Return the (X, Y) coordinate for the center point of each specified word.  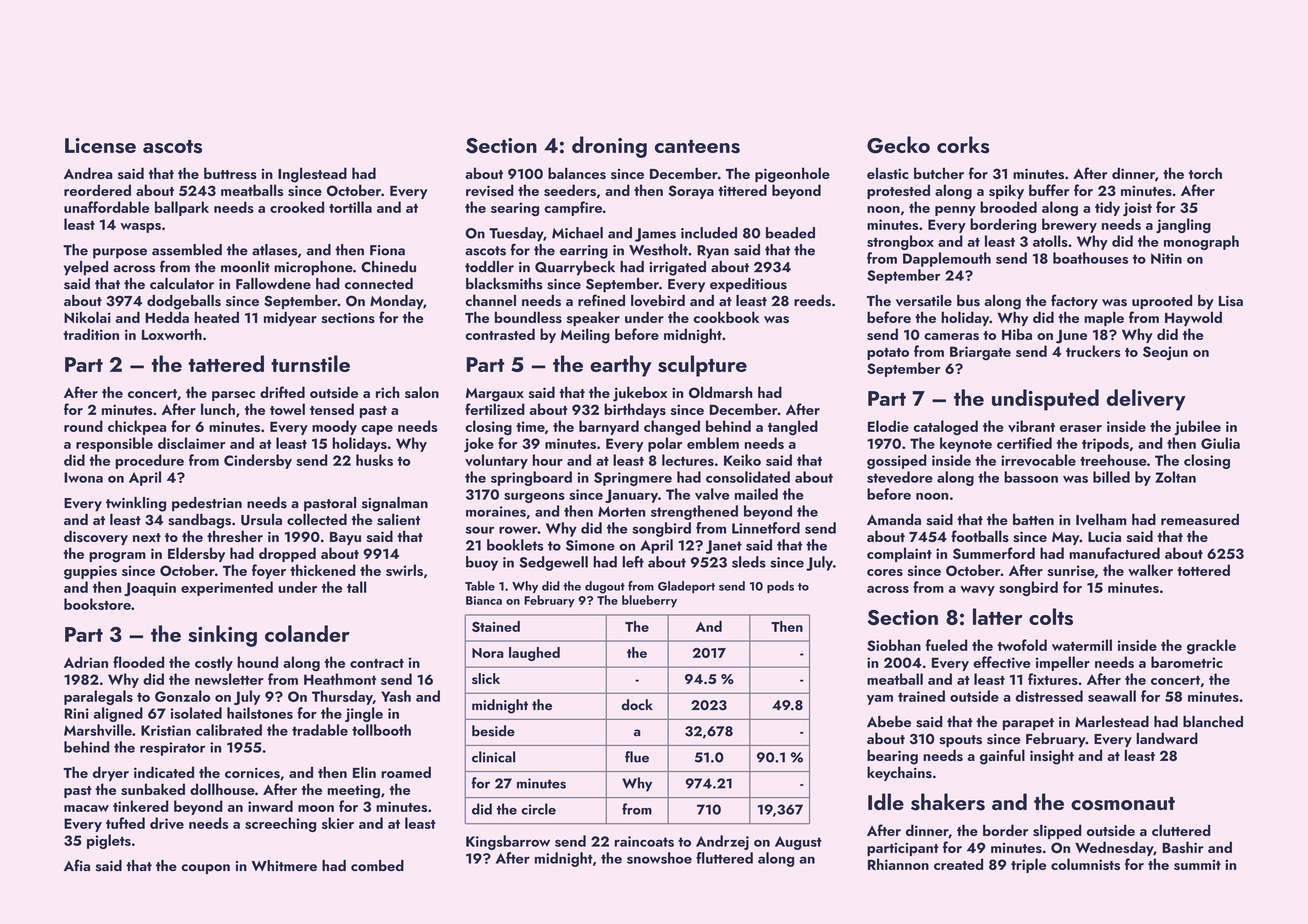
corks (963, 145)
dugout (605, 587)
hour (548, 460)
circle (538, 809)
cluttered (1181, 830)
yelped (86, 268)
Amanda (894, 519)
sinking (222, 636)
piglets (109, 841)
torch (1205, 173)
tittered (742, 190)
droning (609, 147)
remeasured (1200, 520)
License (100, 146)
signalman (395, 504)
